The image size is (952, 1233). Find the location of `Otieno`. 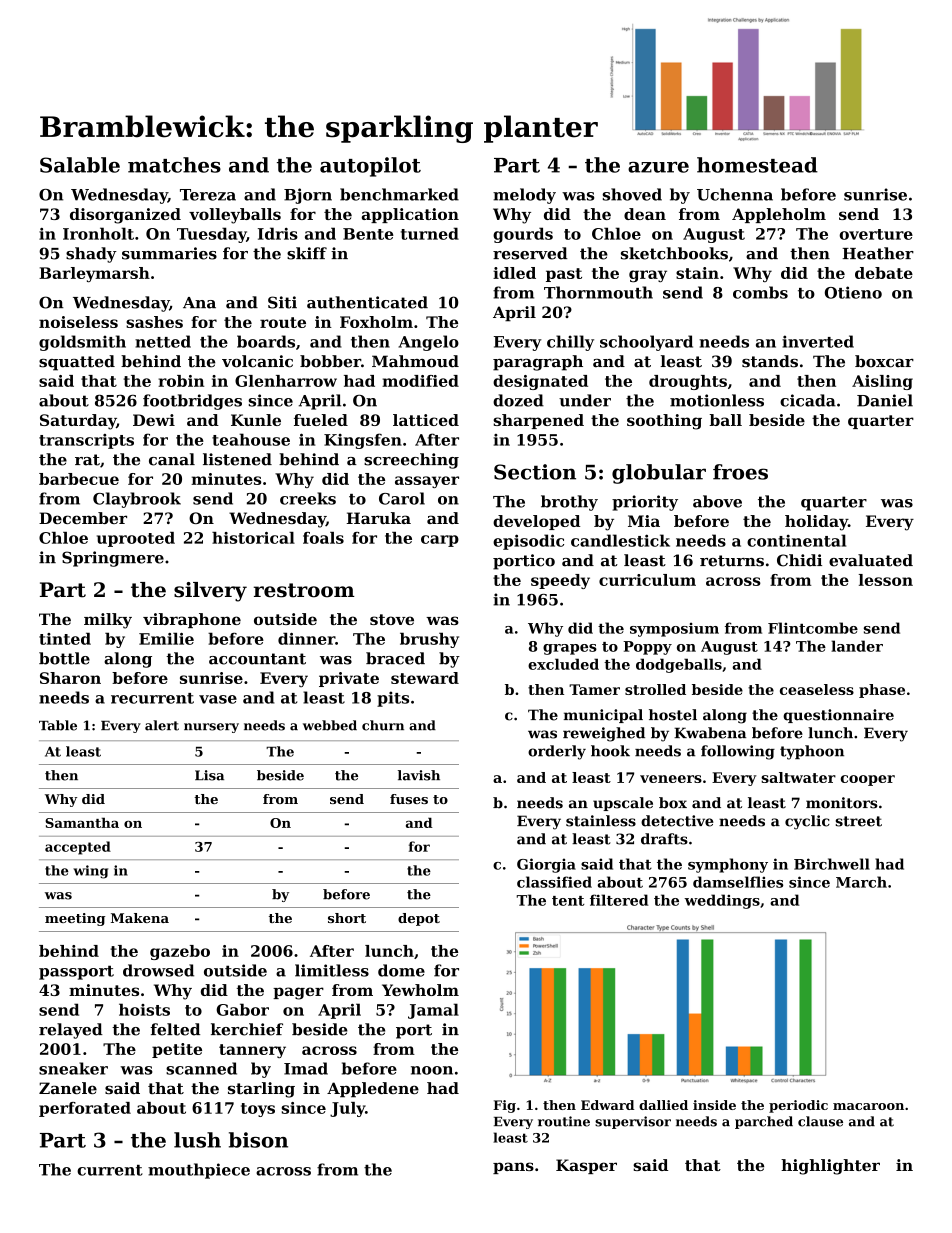

Otieno is located at coordinates (853, 292).
